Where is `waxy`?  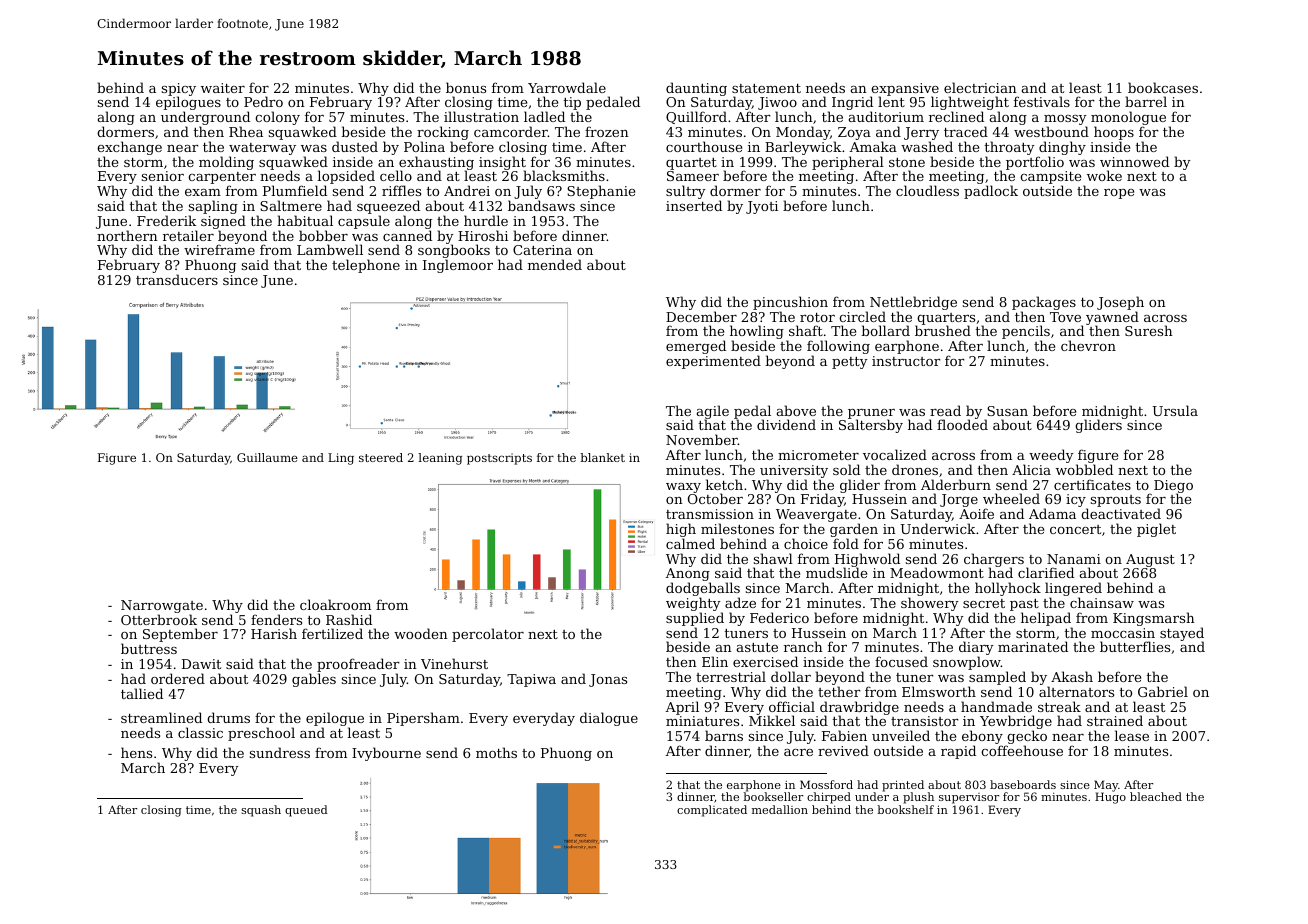 waxy is located at coordinates (683, 488).
